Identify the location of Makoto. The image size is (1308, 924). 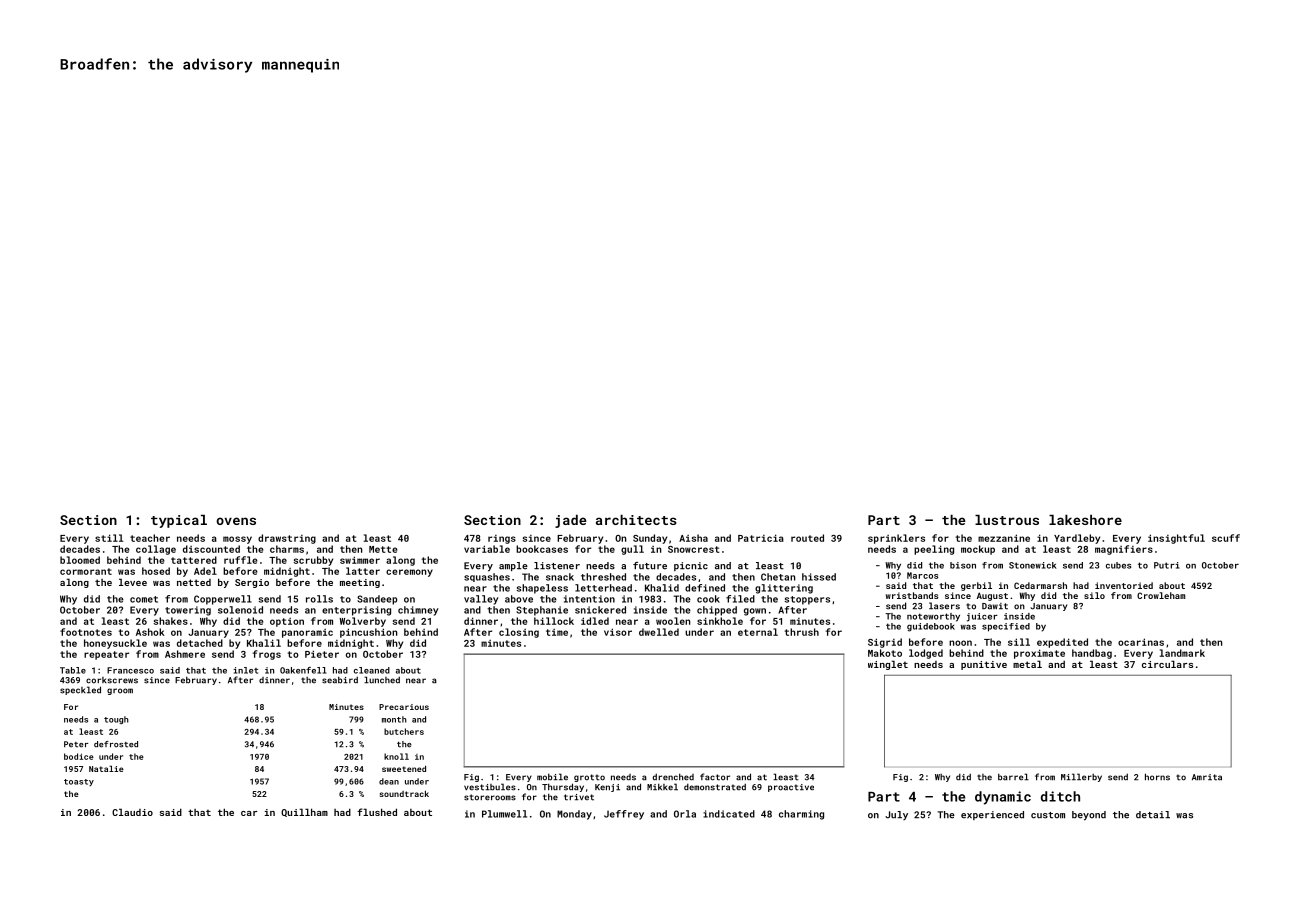
(885, 653).
